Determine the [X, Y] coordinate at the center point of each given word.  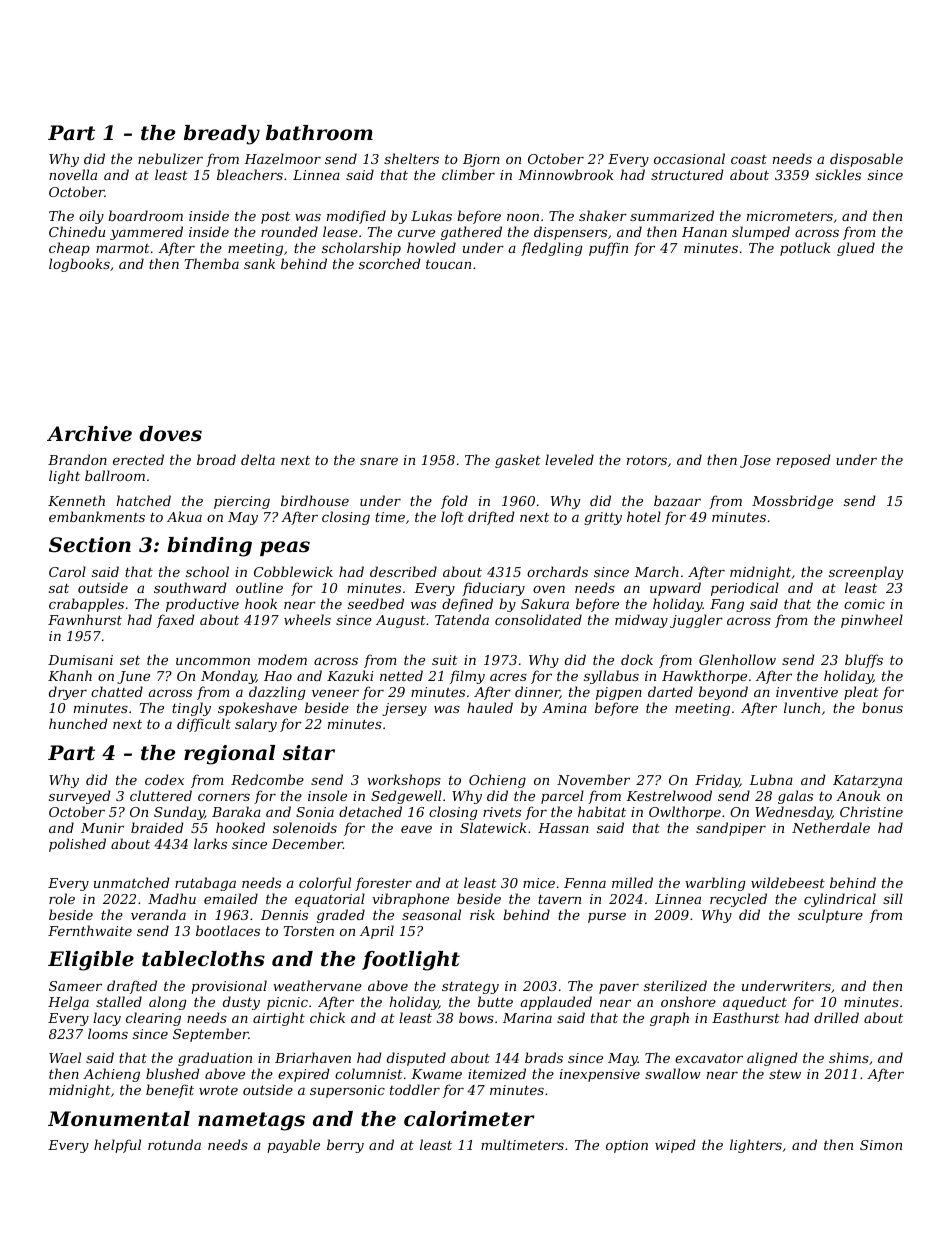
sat [59, 588]
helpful [117, 1146]
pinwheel [872, 621]
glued [856, 249]
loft [452, 518]
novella [73, 174]
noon [523, 217]
